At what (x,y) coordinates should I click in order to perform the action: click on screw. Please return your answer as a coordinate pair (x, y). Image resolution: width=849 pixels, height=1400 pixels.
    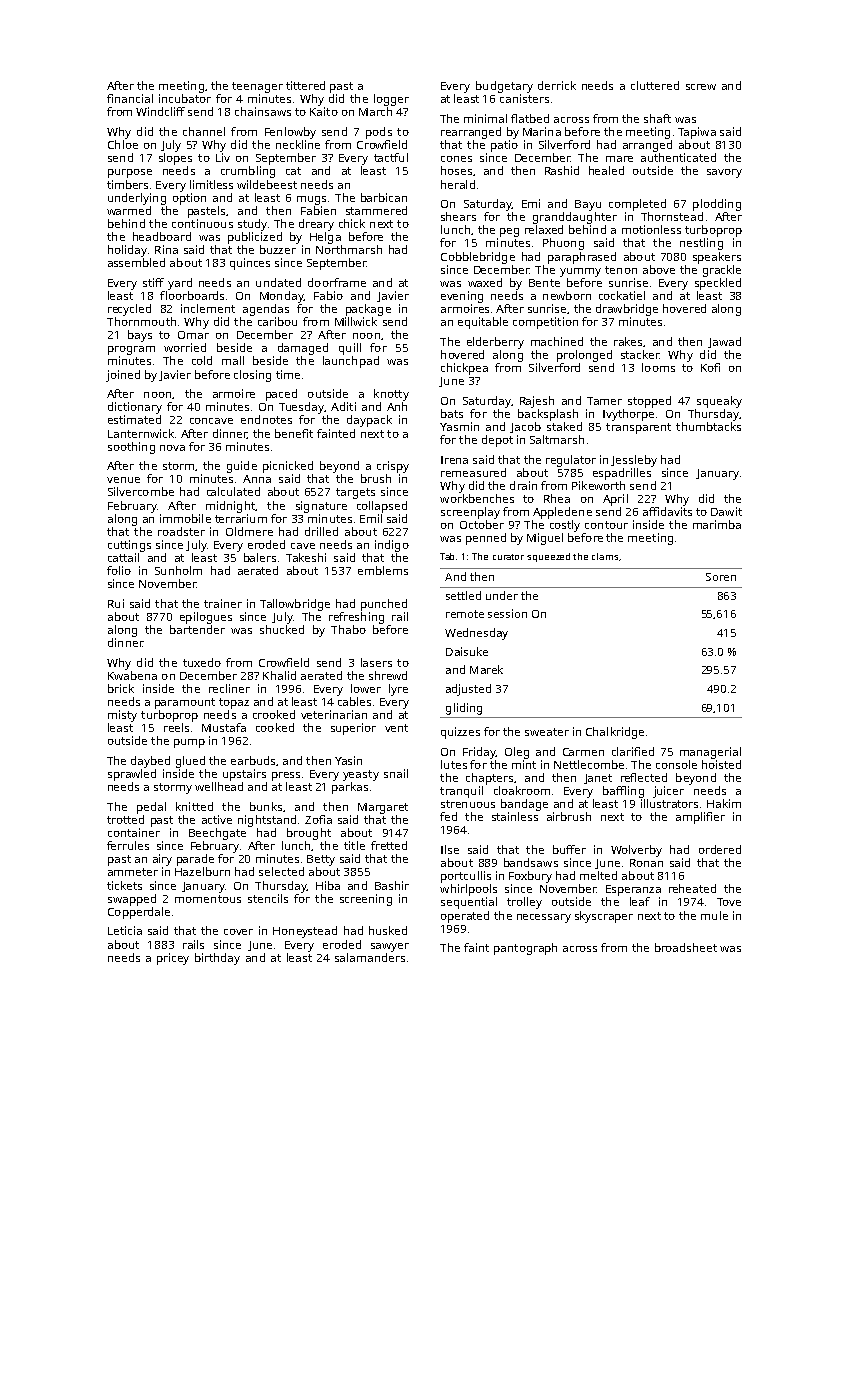
    Looking at the image, I should click on (701, 87).
